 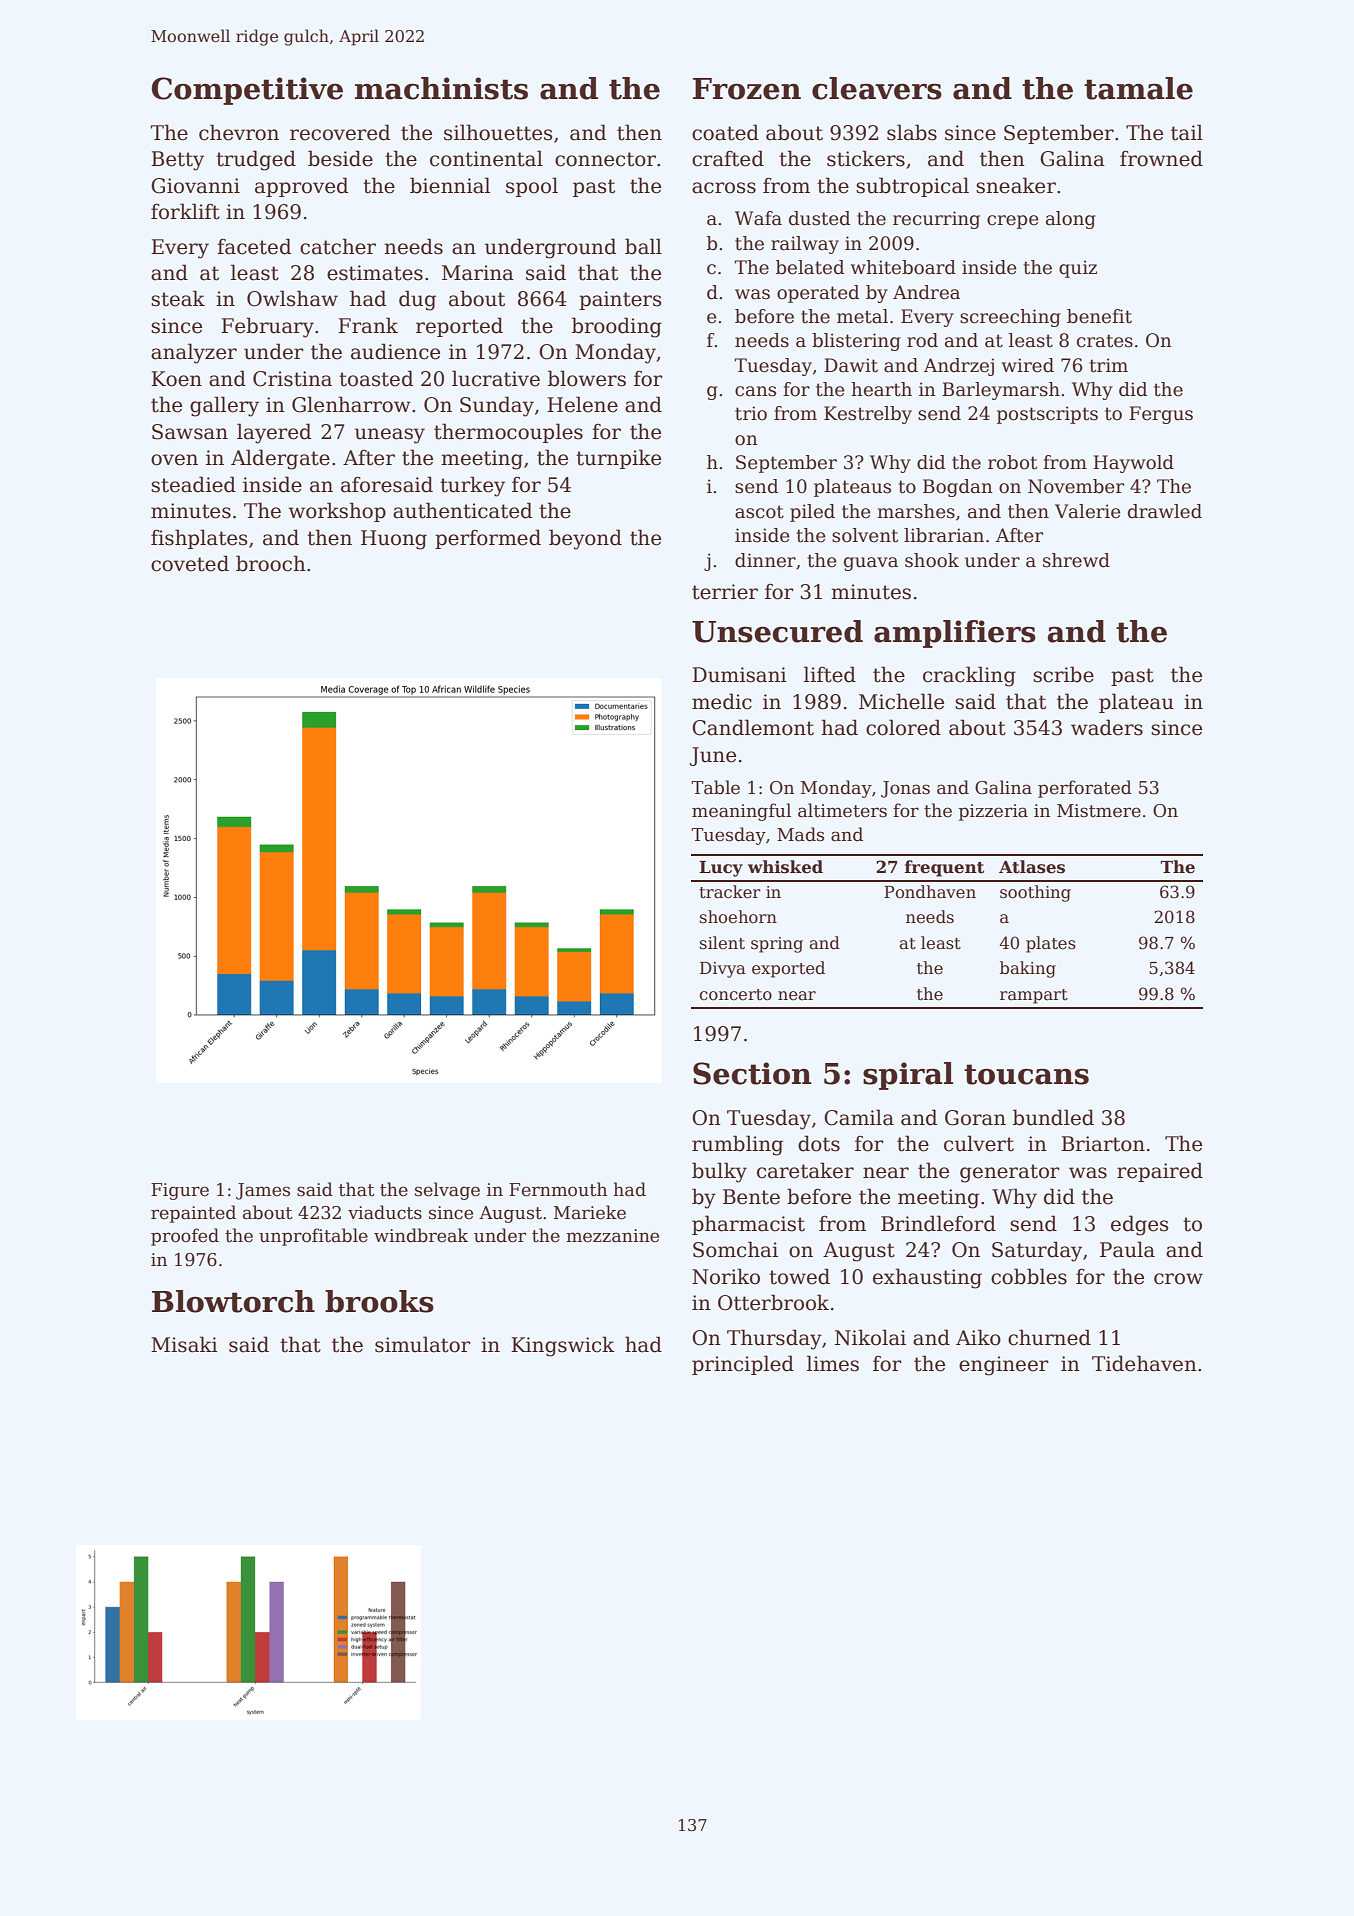 I want to click on selvage, so click(x=447, y=1191).
